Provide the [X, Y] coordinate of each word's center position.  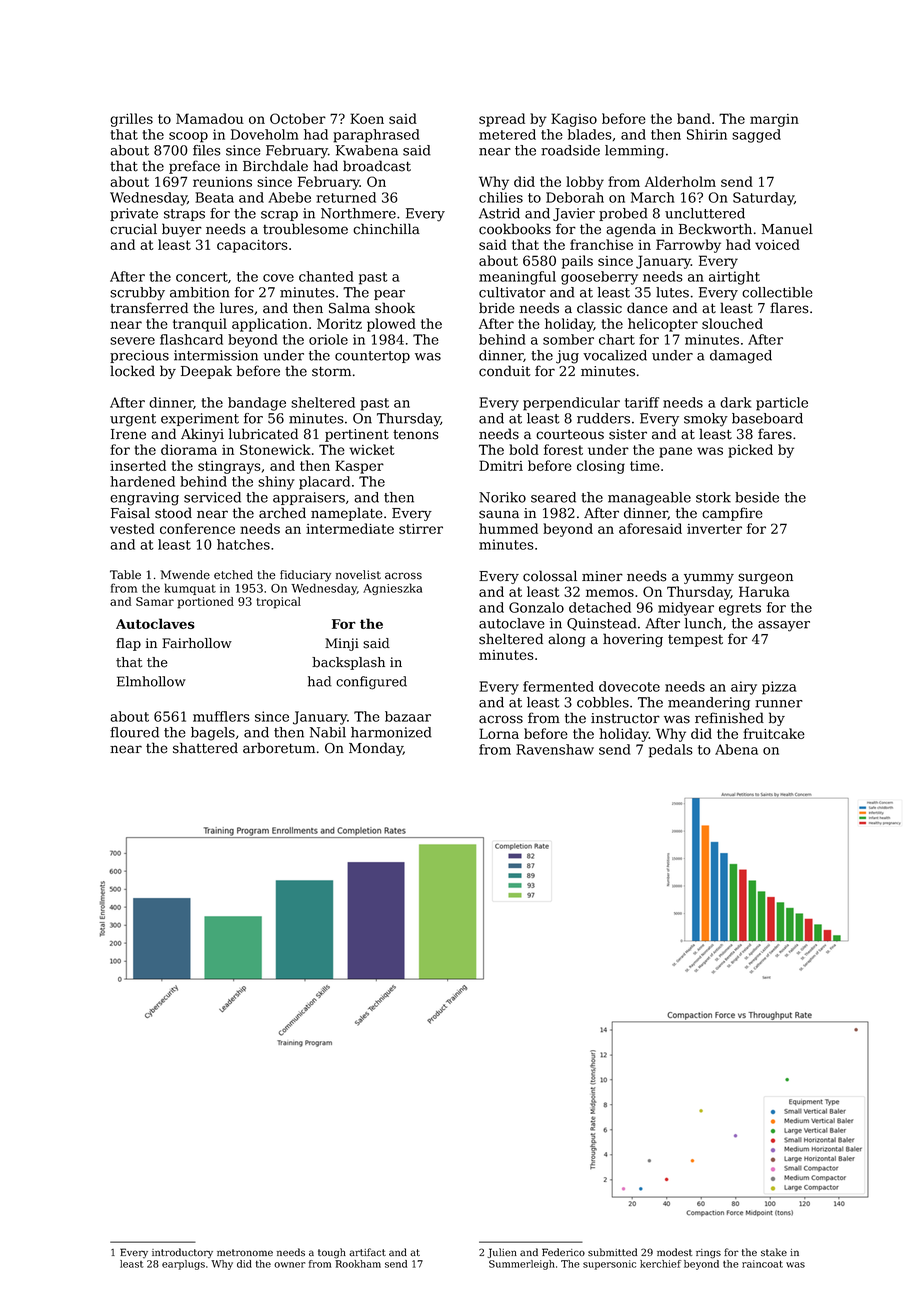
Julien [502, 1253]
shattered [205, 748]
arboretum [279, 748]
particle [782, 404]
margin [774, 120]
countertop [372, 357]
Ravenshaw [555, 749]
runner [779, 704]
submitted [612, 1252]
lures [236, 308]
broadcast [377, 166]
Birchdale [275, 166]
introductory [182, 1253]
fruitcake [774, 733]
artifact [367, 1252]
